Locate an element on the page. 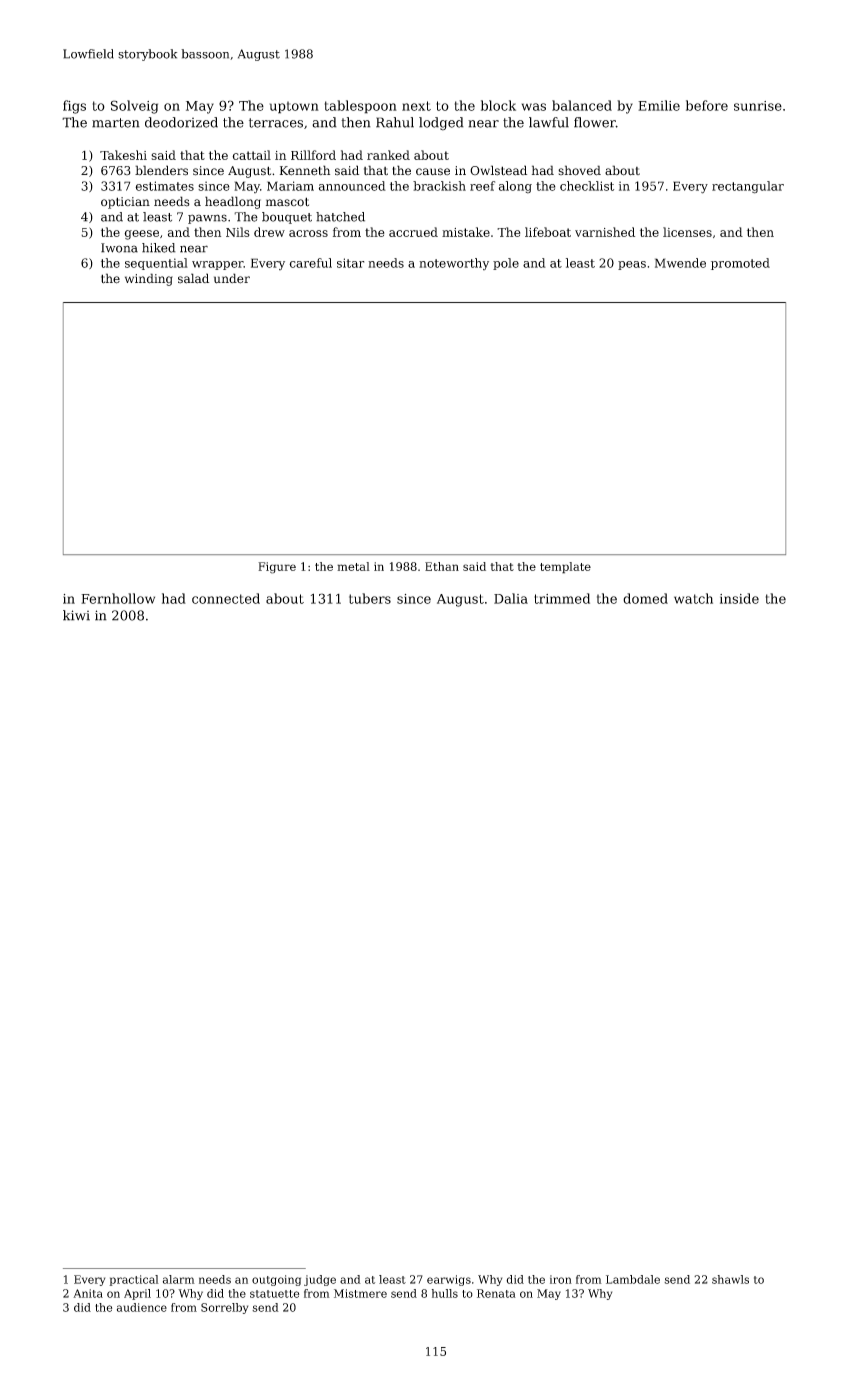 Image resolution: width=849 pixels, height=1400 pixels. Lambdale is located at coordinates (633, 1279).
